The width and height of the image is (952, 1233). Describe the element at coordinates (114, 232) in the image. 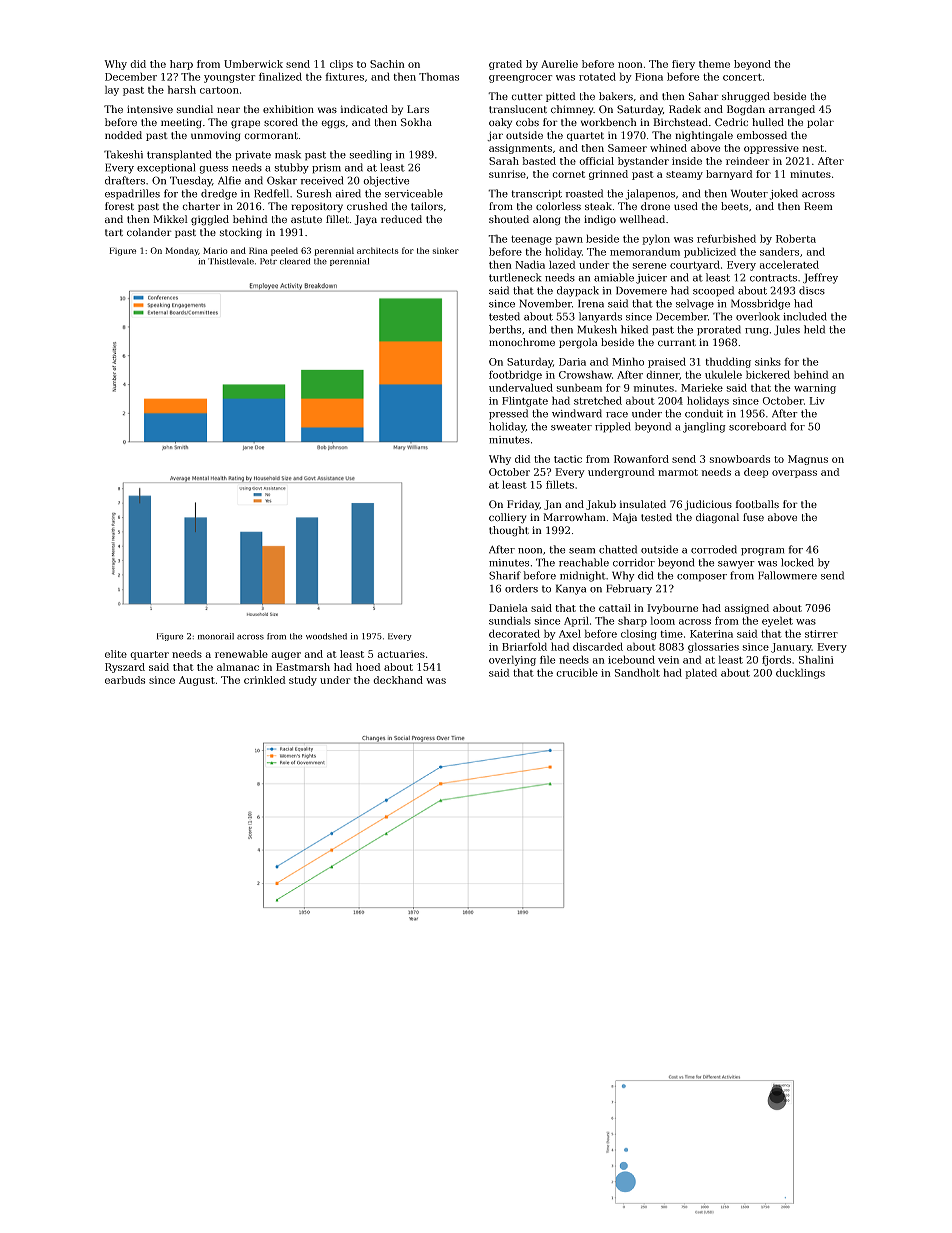

I see `tart` at that location.
